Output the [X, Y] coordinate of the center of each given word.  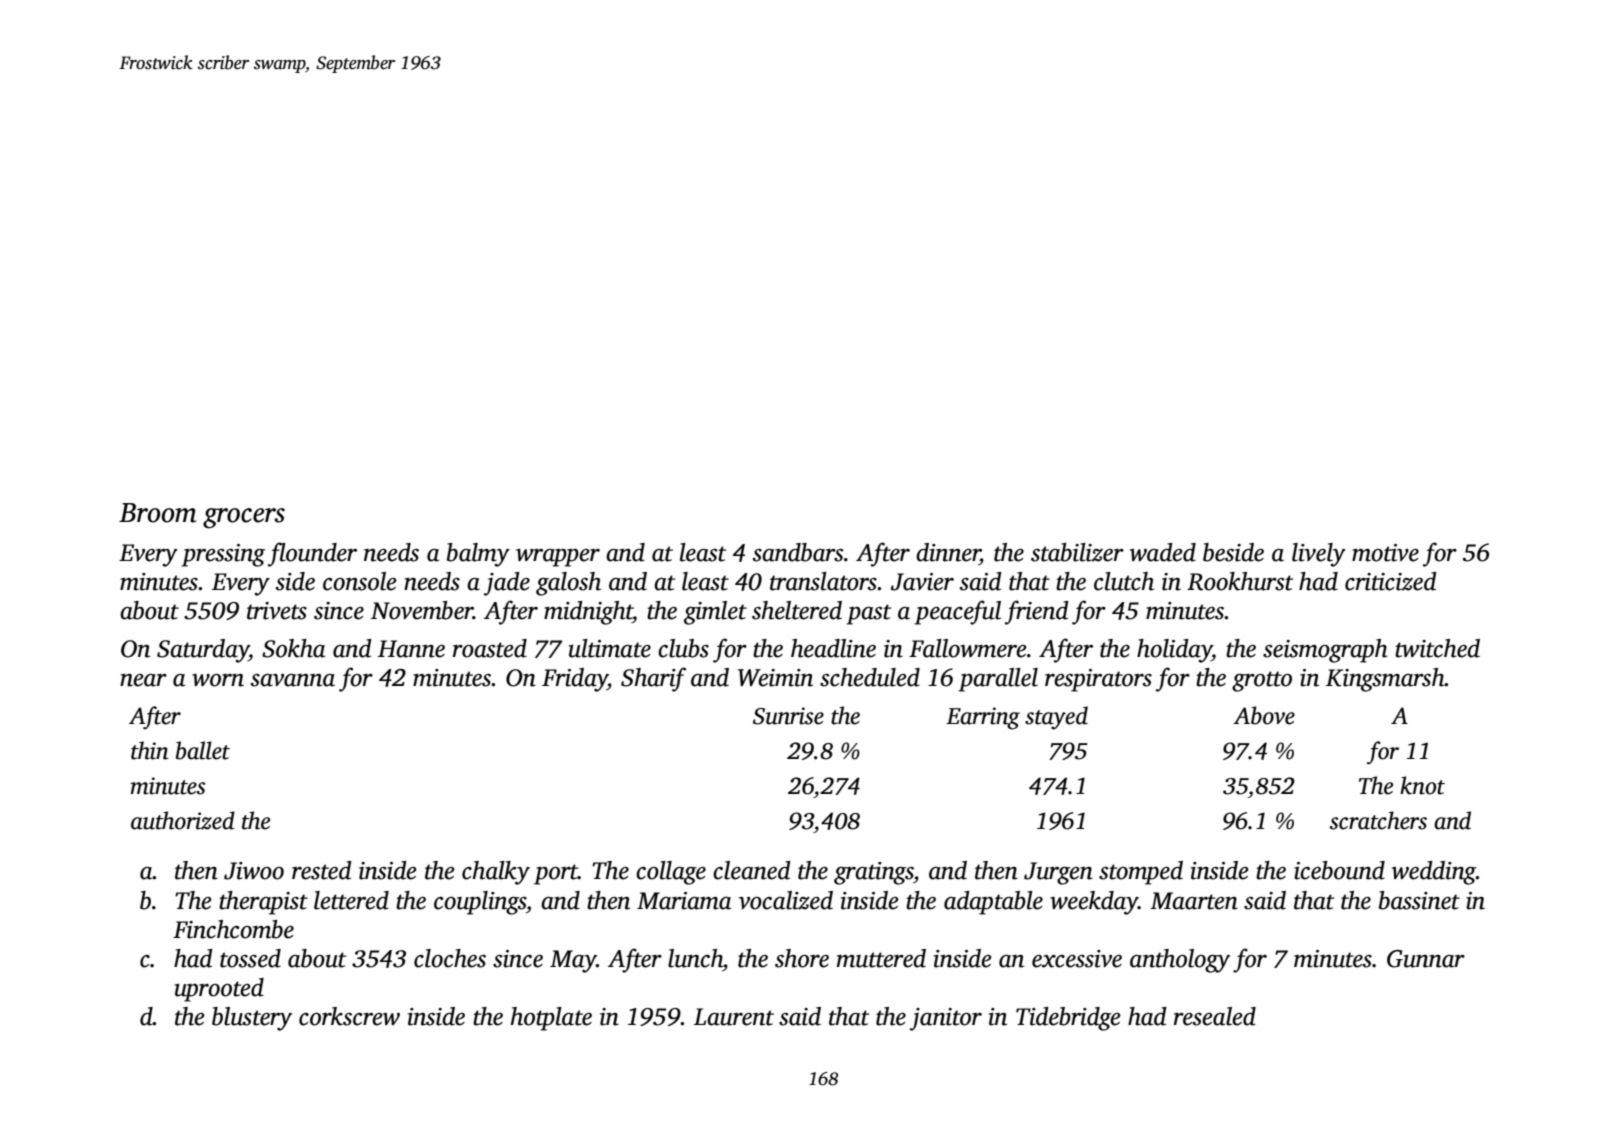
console [360, 581]
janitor [946, 1019]
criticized [1391, 581]
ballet [203, 750]
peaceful [958, 612]
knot [1422, 785]
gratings [874, 873]
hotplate [551, 1019]
